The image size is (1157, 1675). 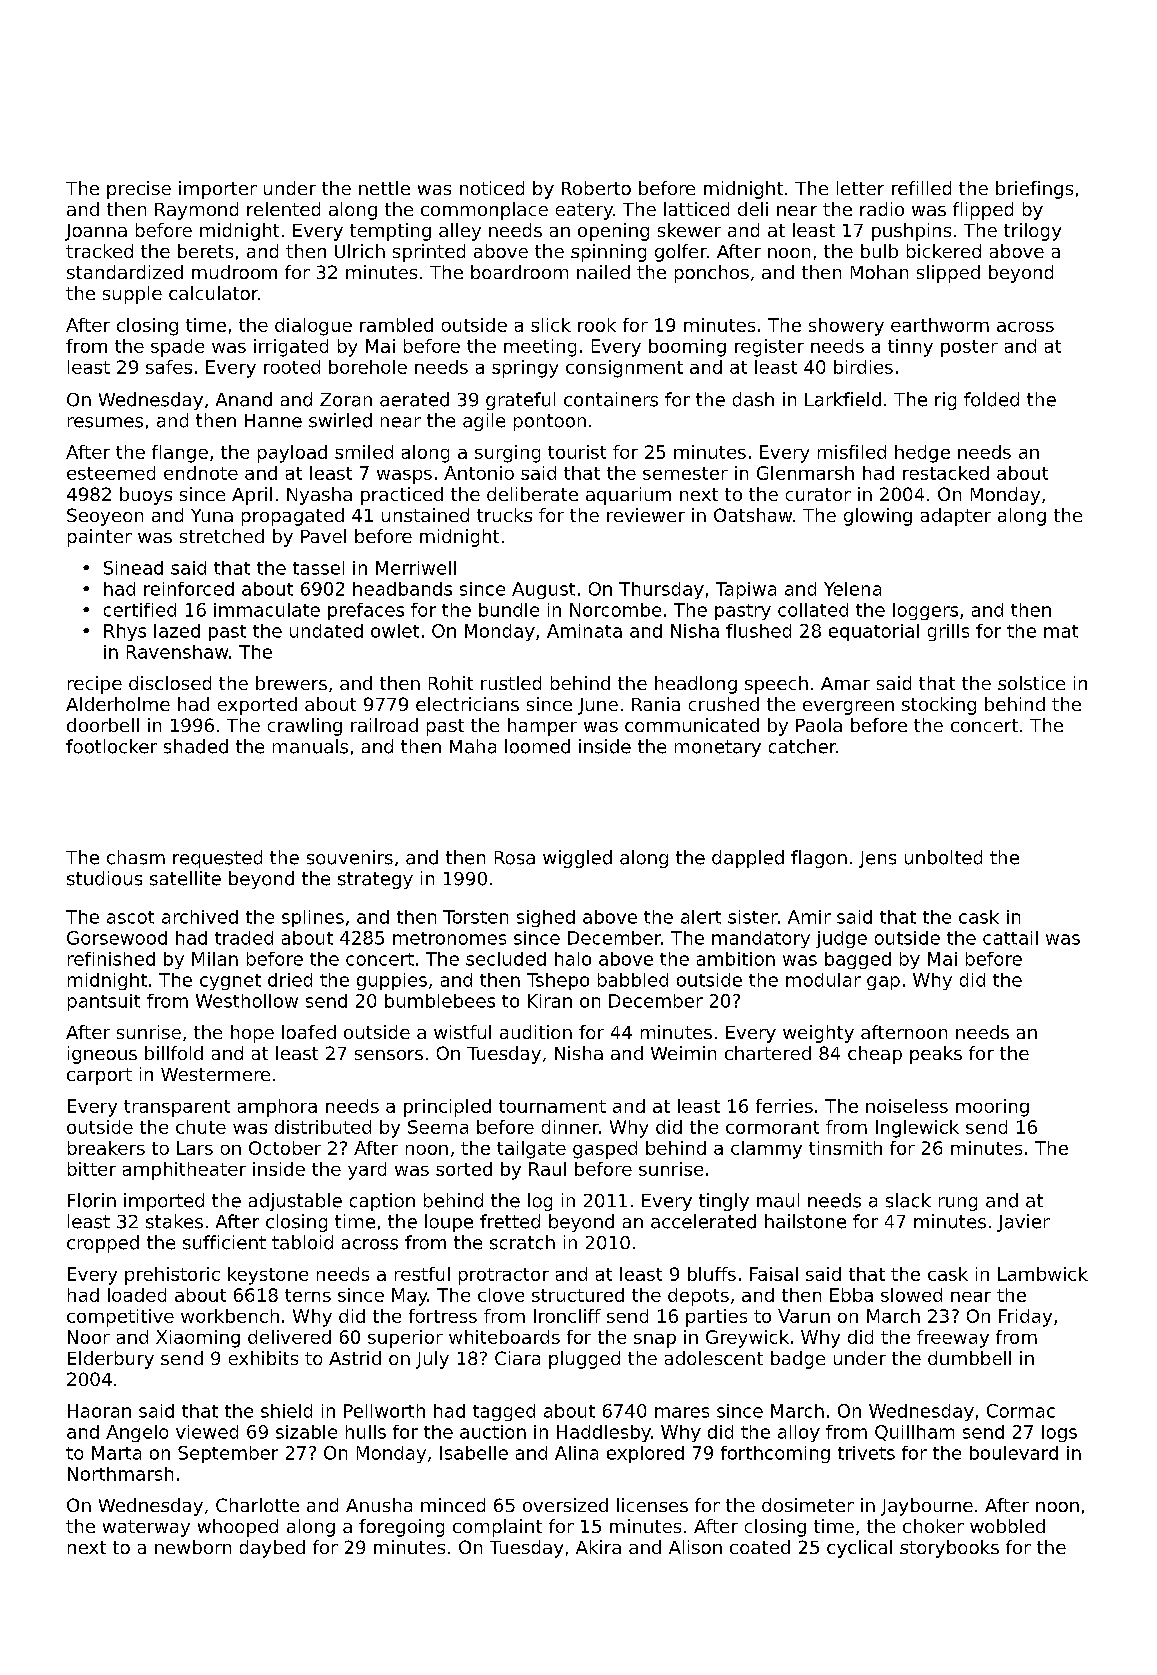 I want to click on importer, so click(x=218, y=190).
